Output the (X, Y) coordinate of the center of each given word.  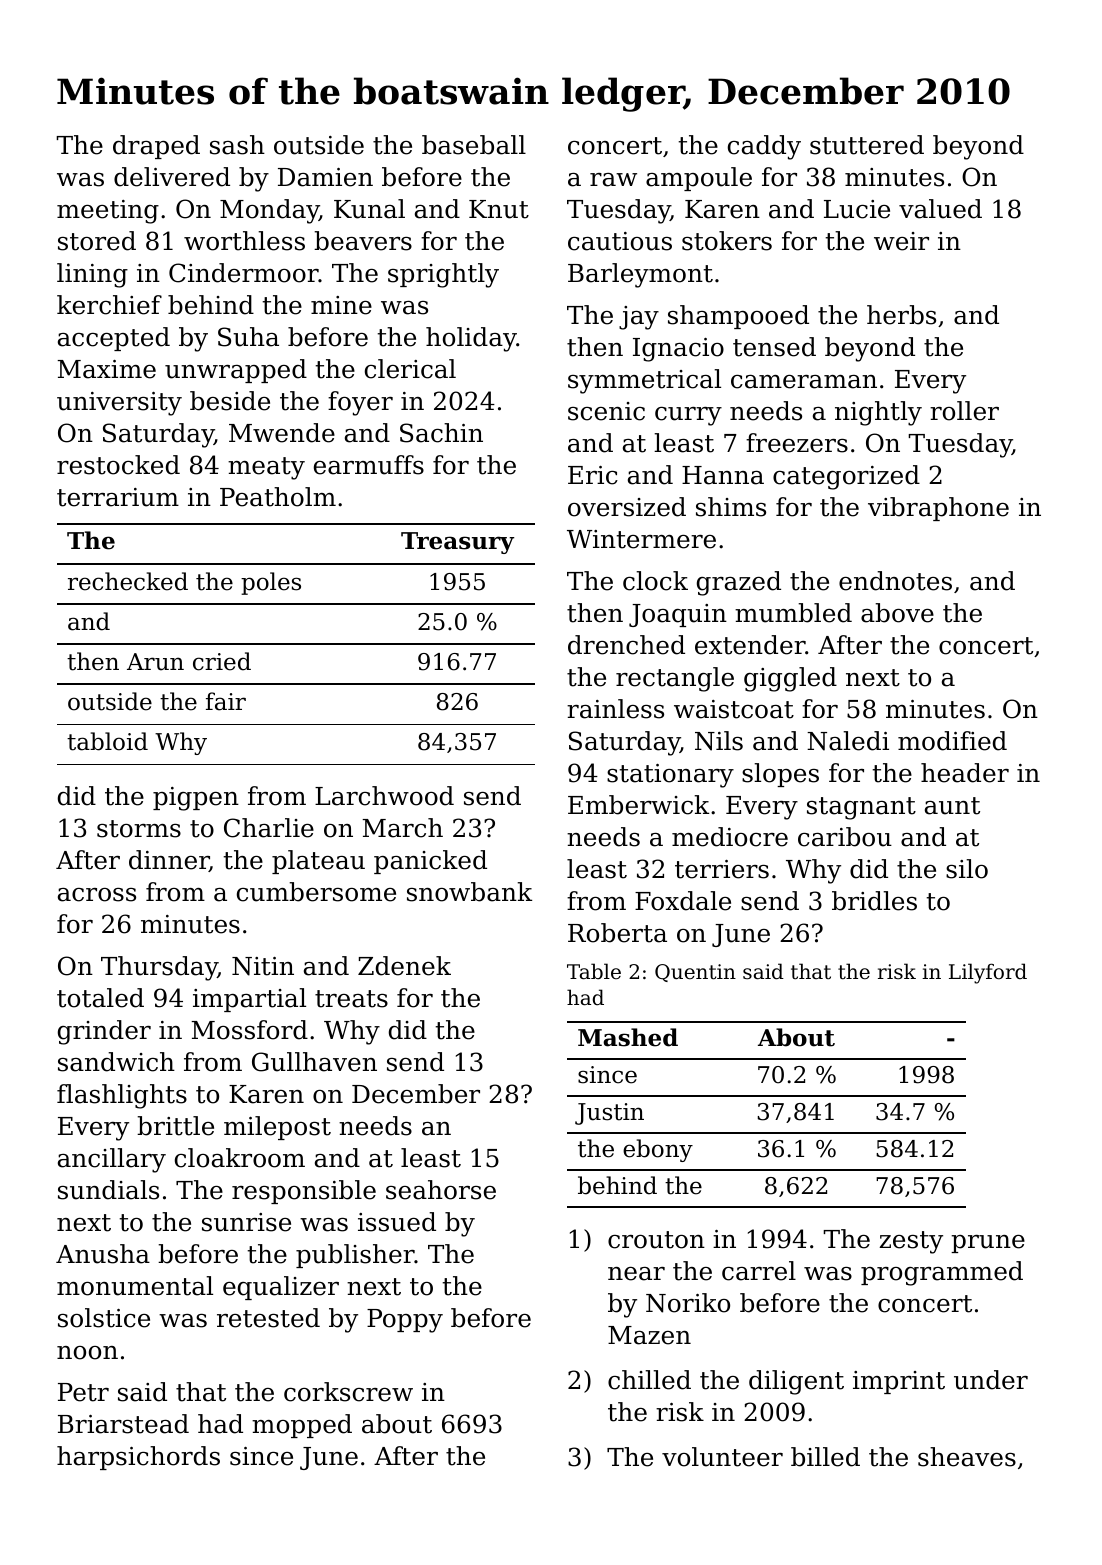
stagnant (861, 808)
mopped (302, 1426)
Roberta (617, 933)
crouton (656, 1240)
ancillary (112, 1160)
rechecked (128, 581)
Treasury (457, 543)
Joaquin (678, 615)
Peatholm (278, 497)
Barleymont (640, 275)
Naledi (848, 741)
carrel (759, 1271)
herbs (901, 315)
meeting (108, 212)
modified (952, 741)
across (97, 895)
